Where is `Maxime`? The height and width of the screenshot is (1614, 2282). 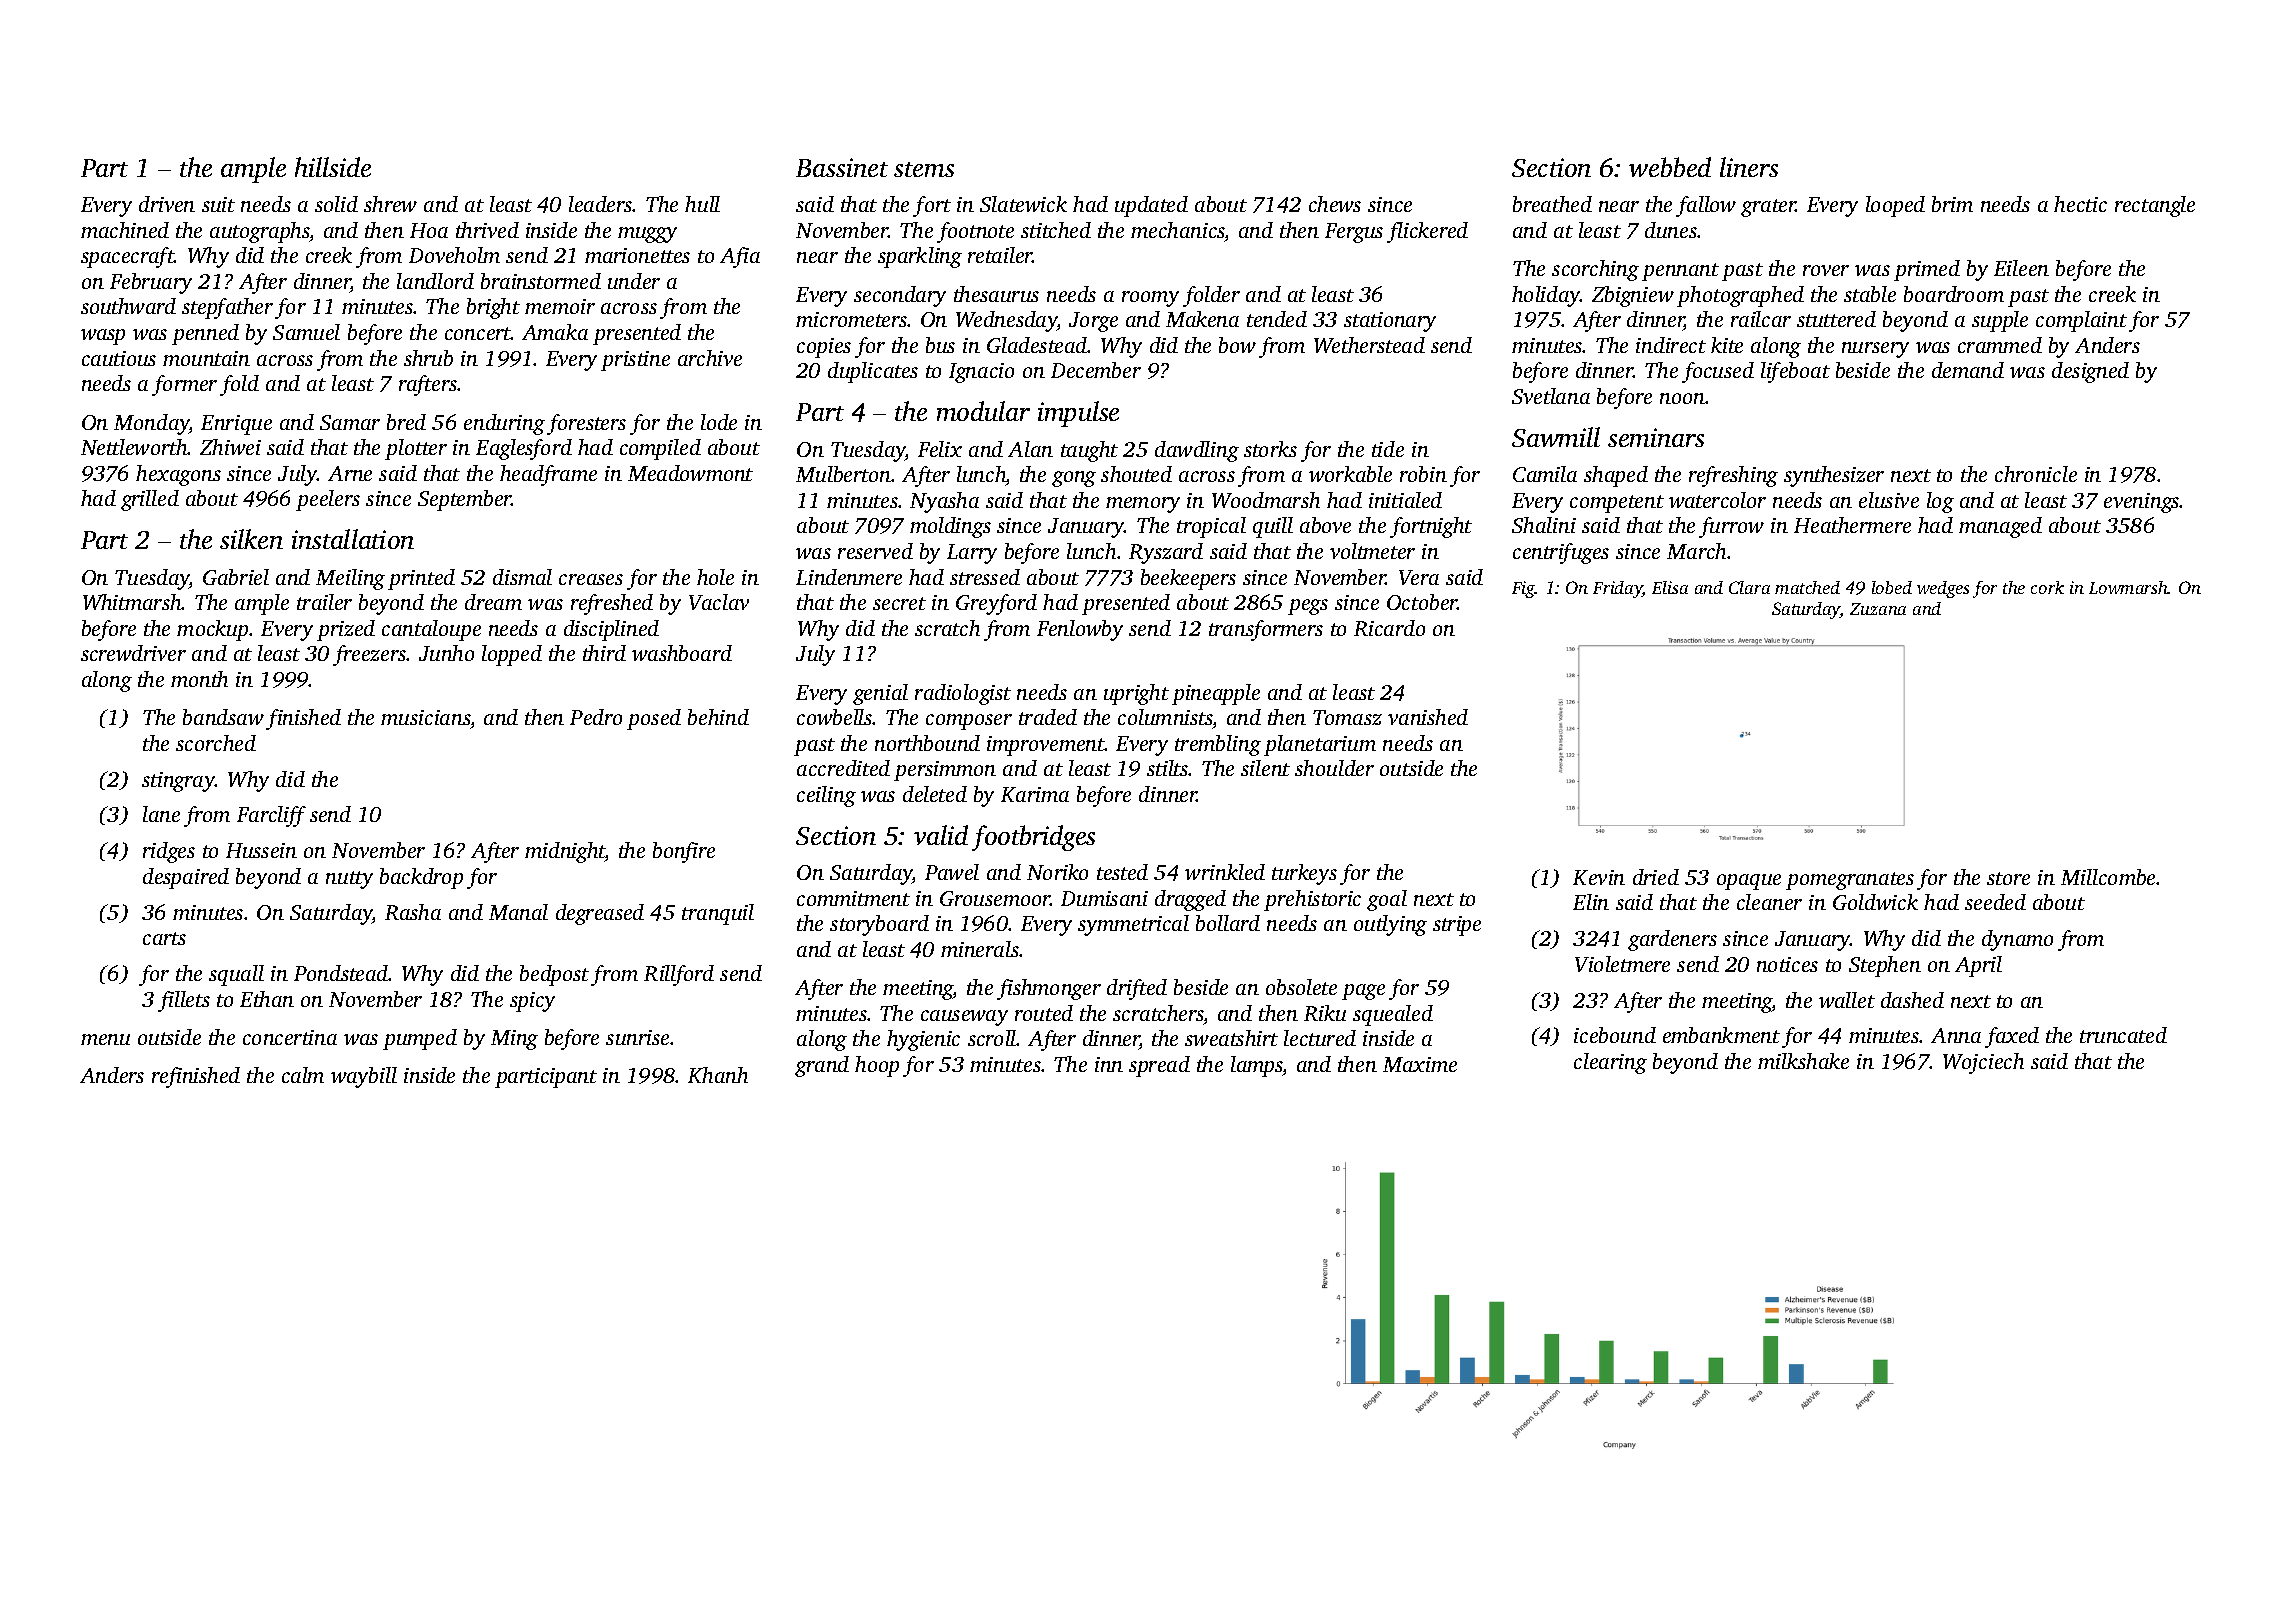 Maxime is located at coordinates (1420, 1064).
